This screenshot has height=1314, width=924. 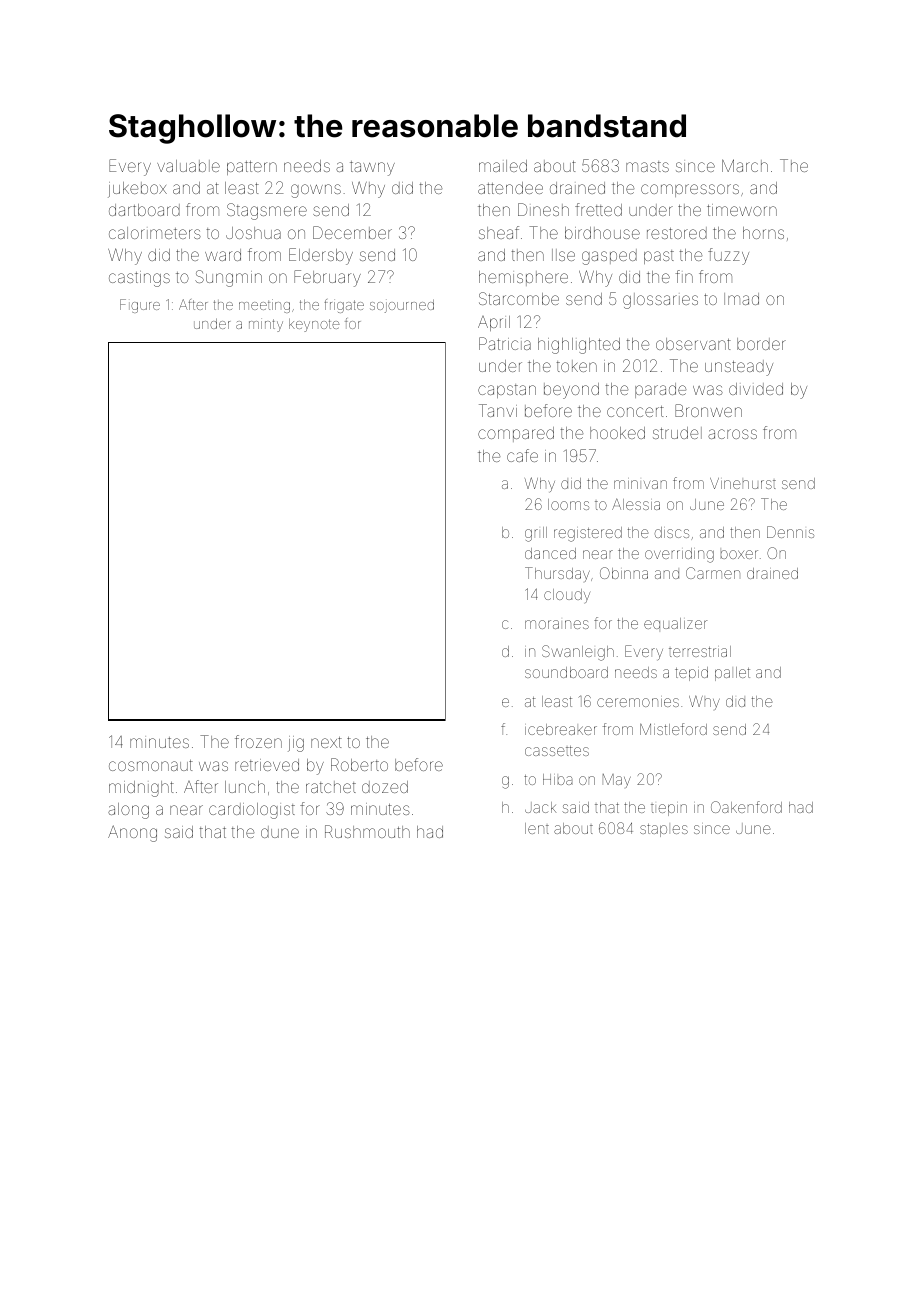 I want to click on Oakenford, so click(x=746, y=807).
